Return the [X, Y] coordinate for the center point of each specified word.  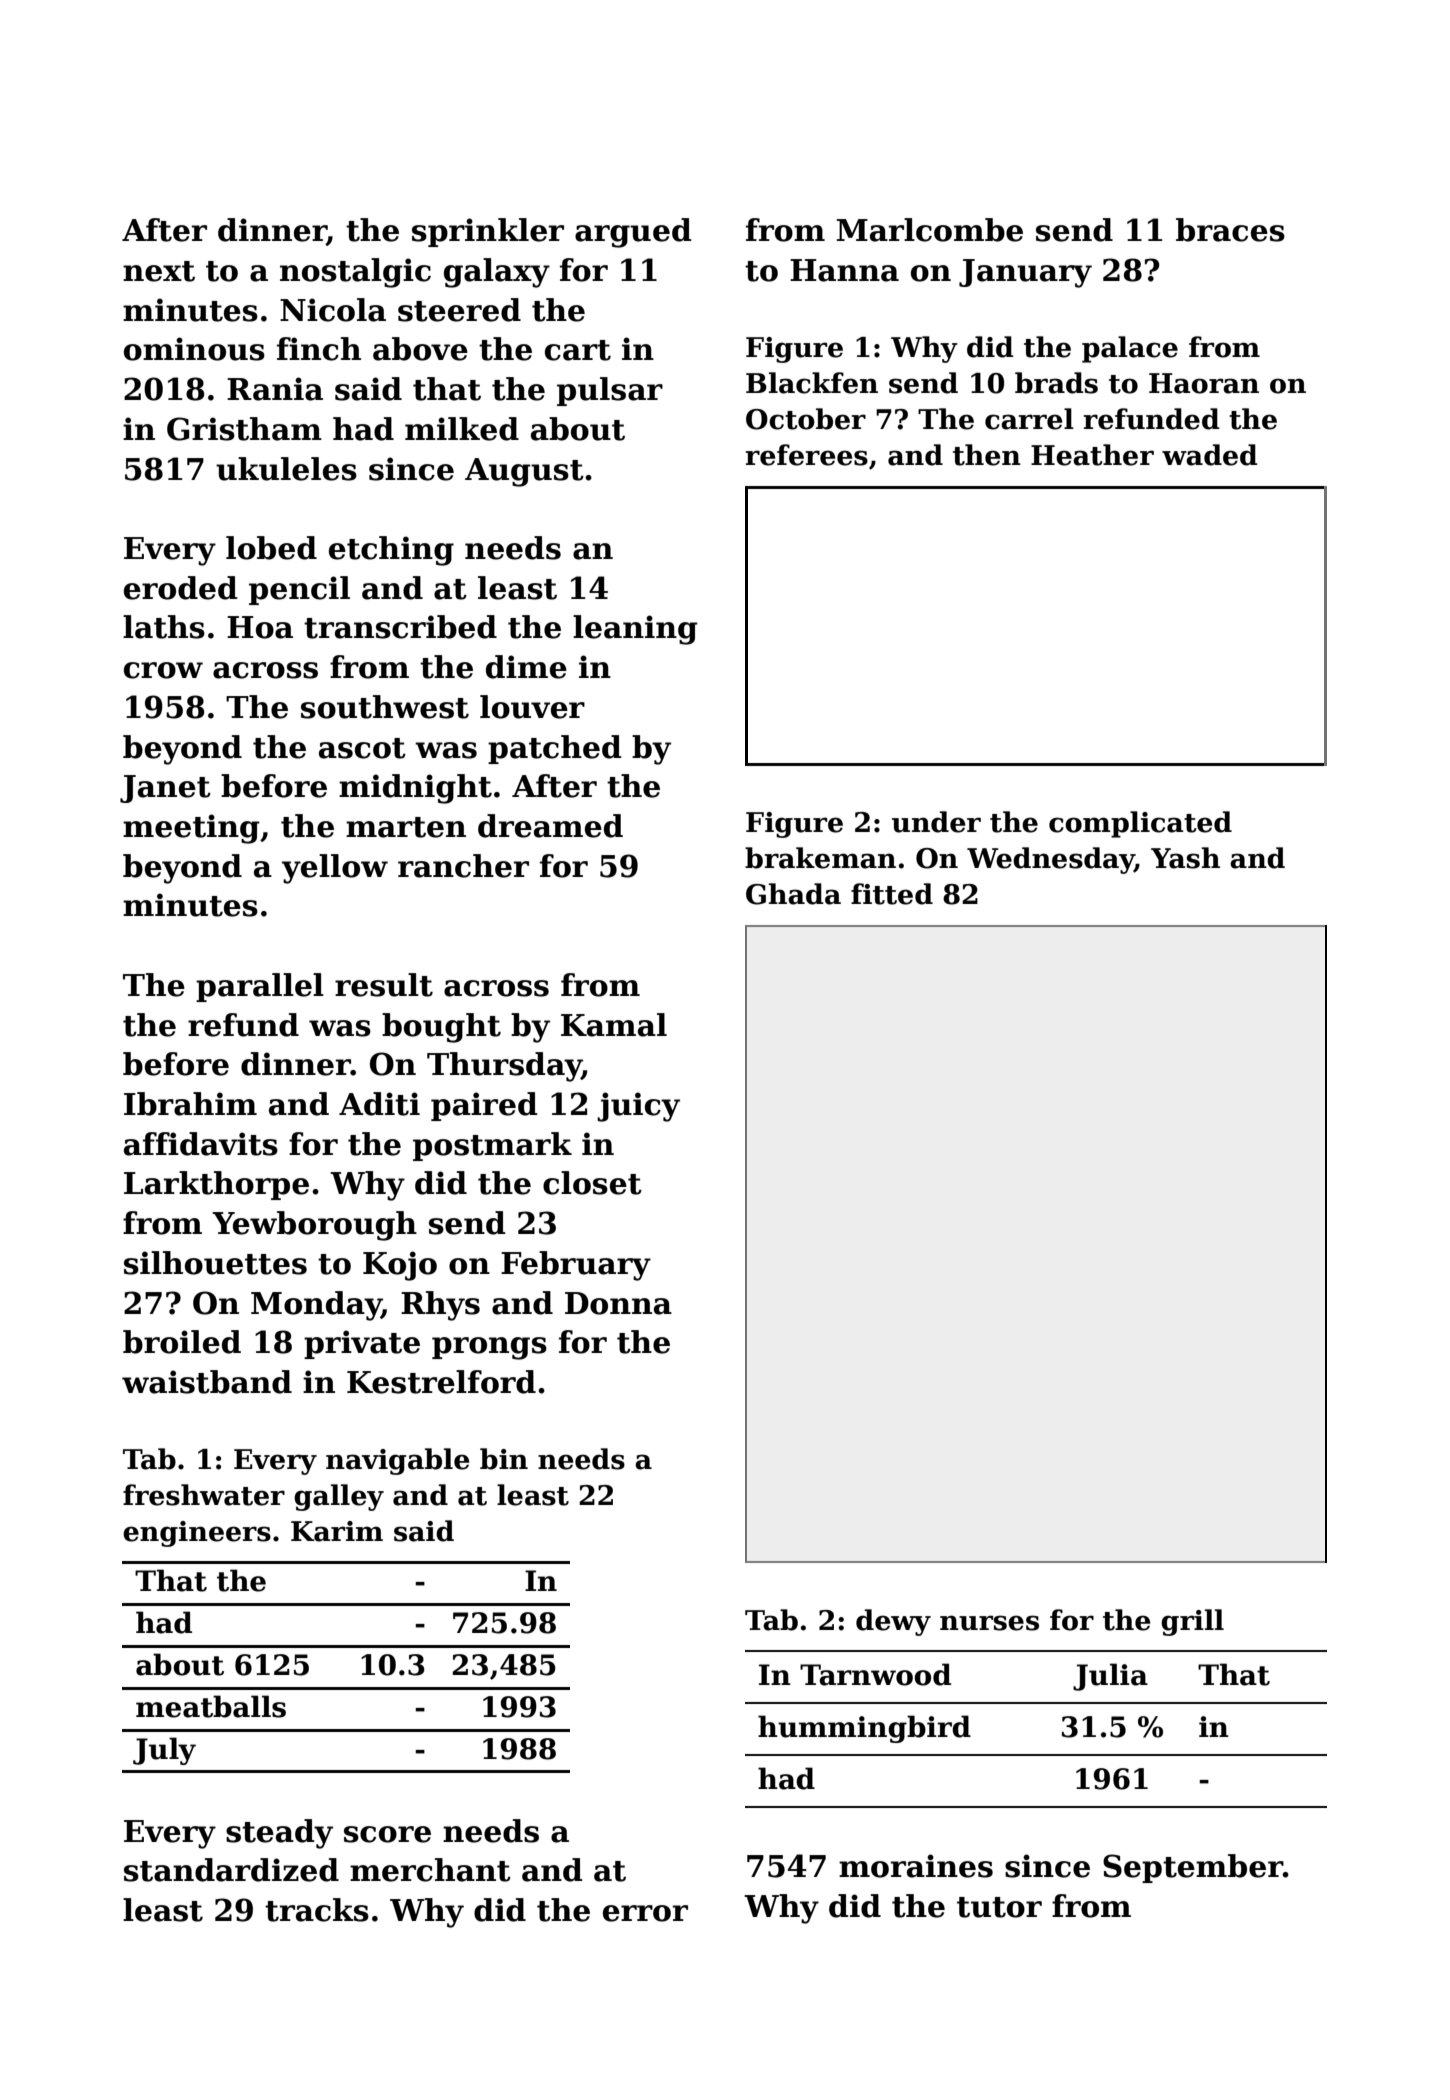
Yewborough [314, 1226]
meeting [191, 829]
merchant [430, 1870]
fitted [892, 894]
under [936, 822]
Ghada [793, 894]
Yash [1185, 858]
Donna [618, 1303]
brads [1056, 383]
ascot [362, 748]
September [1193, 1868]
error [645, 1913]
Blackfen [812, 383]
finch [319, 349]
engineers [197, 1534]
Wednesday [1051, 860]
